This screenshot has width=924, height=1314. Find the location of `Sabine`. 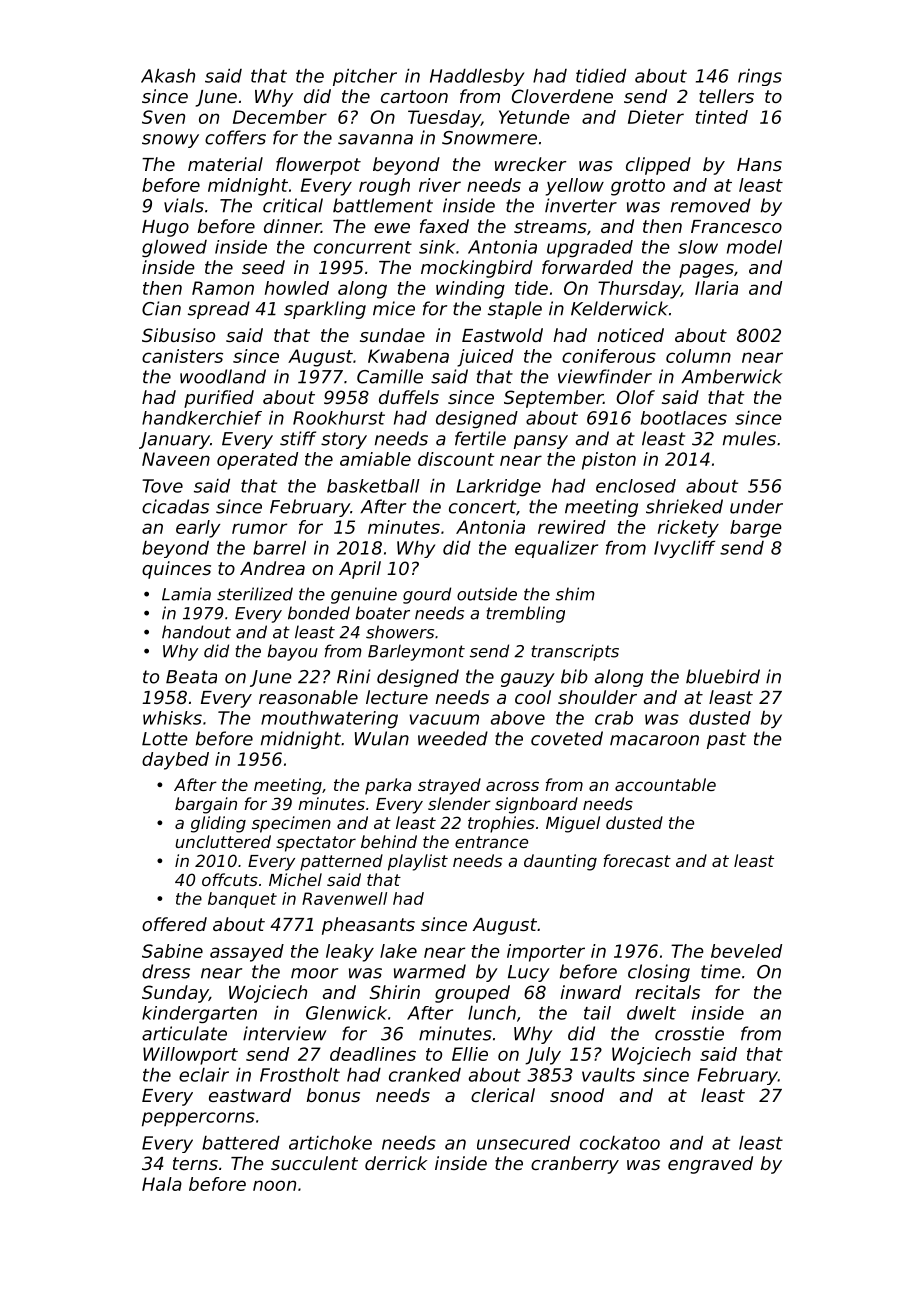

Sabine is located at coordinates (172, 951).
